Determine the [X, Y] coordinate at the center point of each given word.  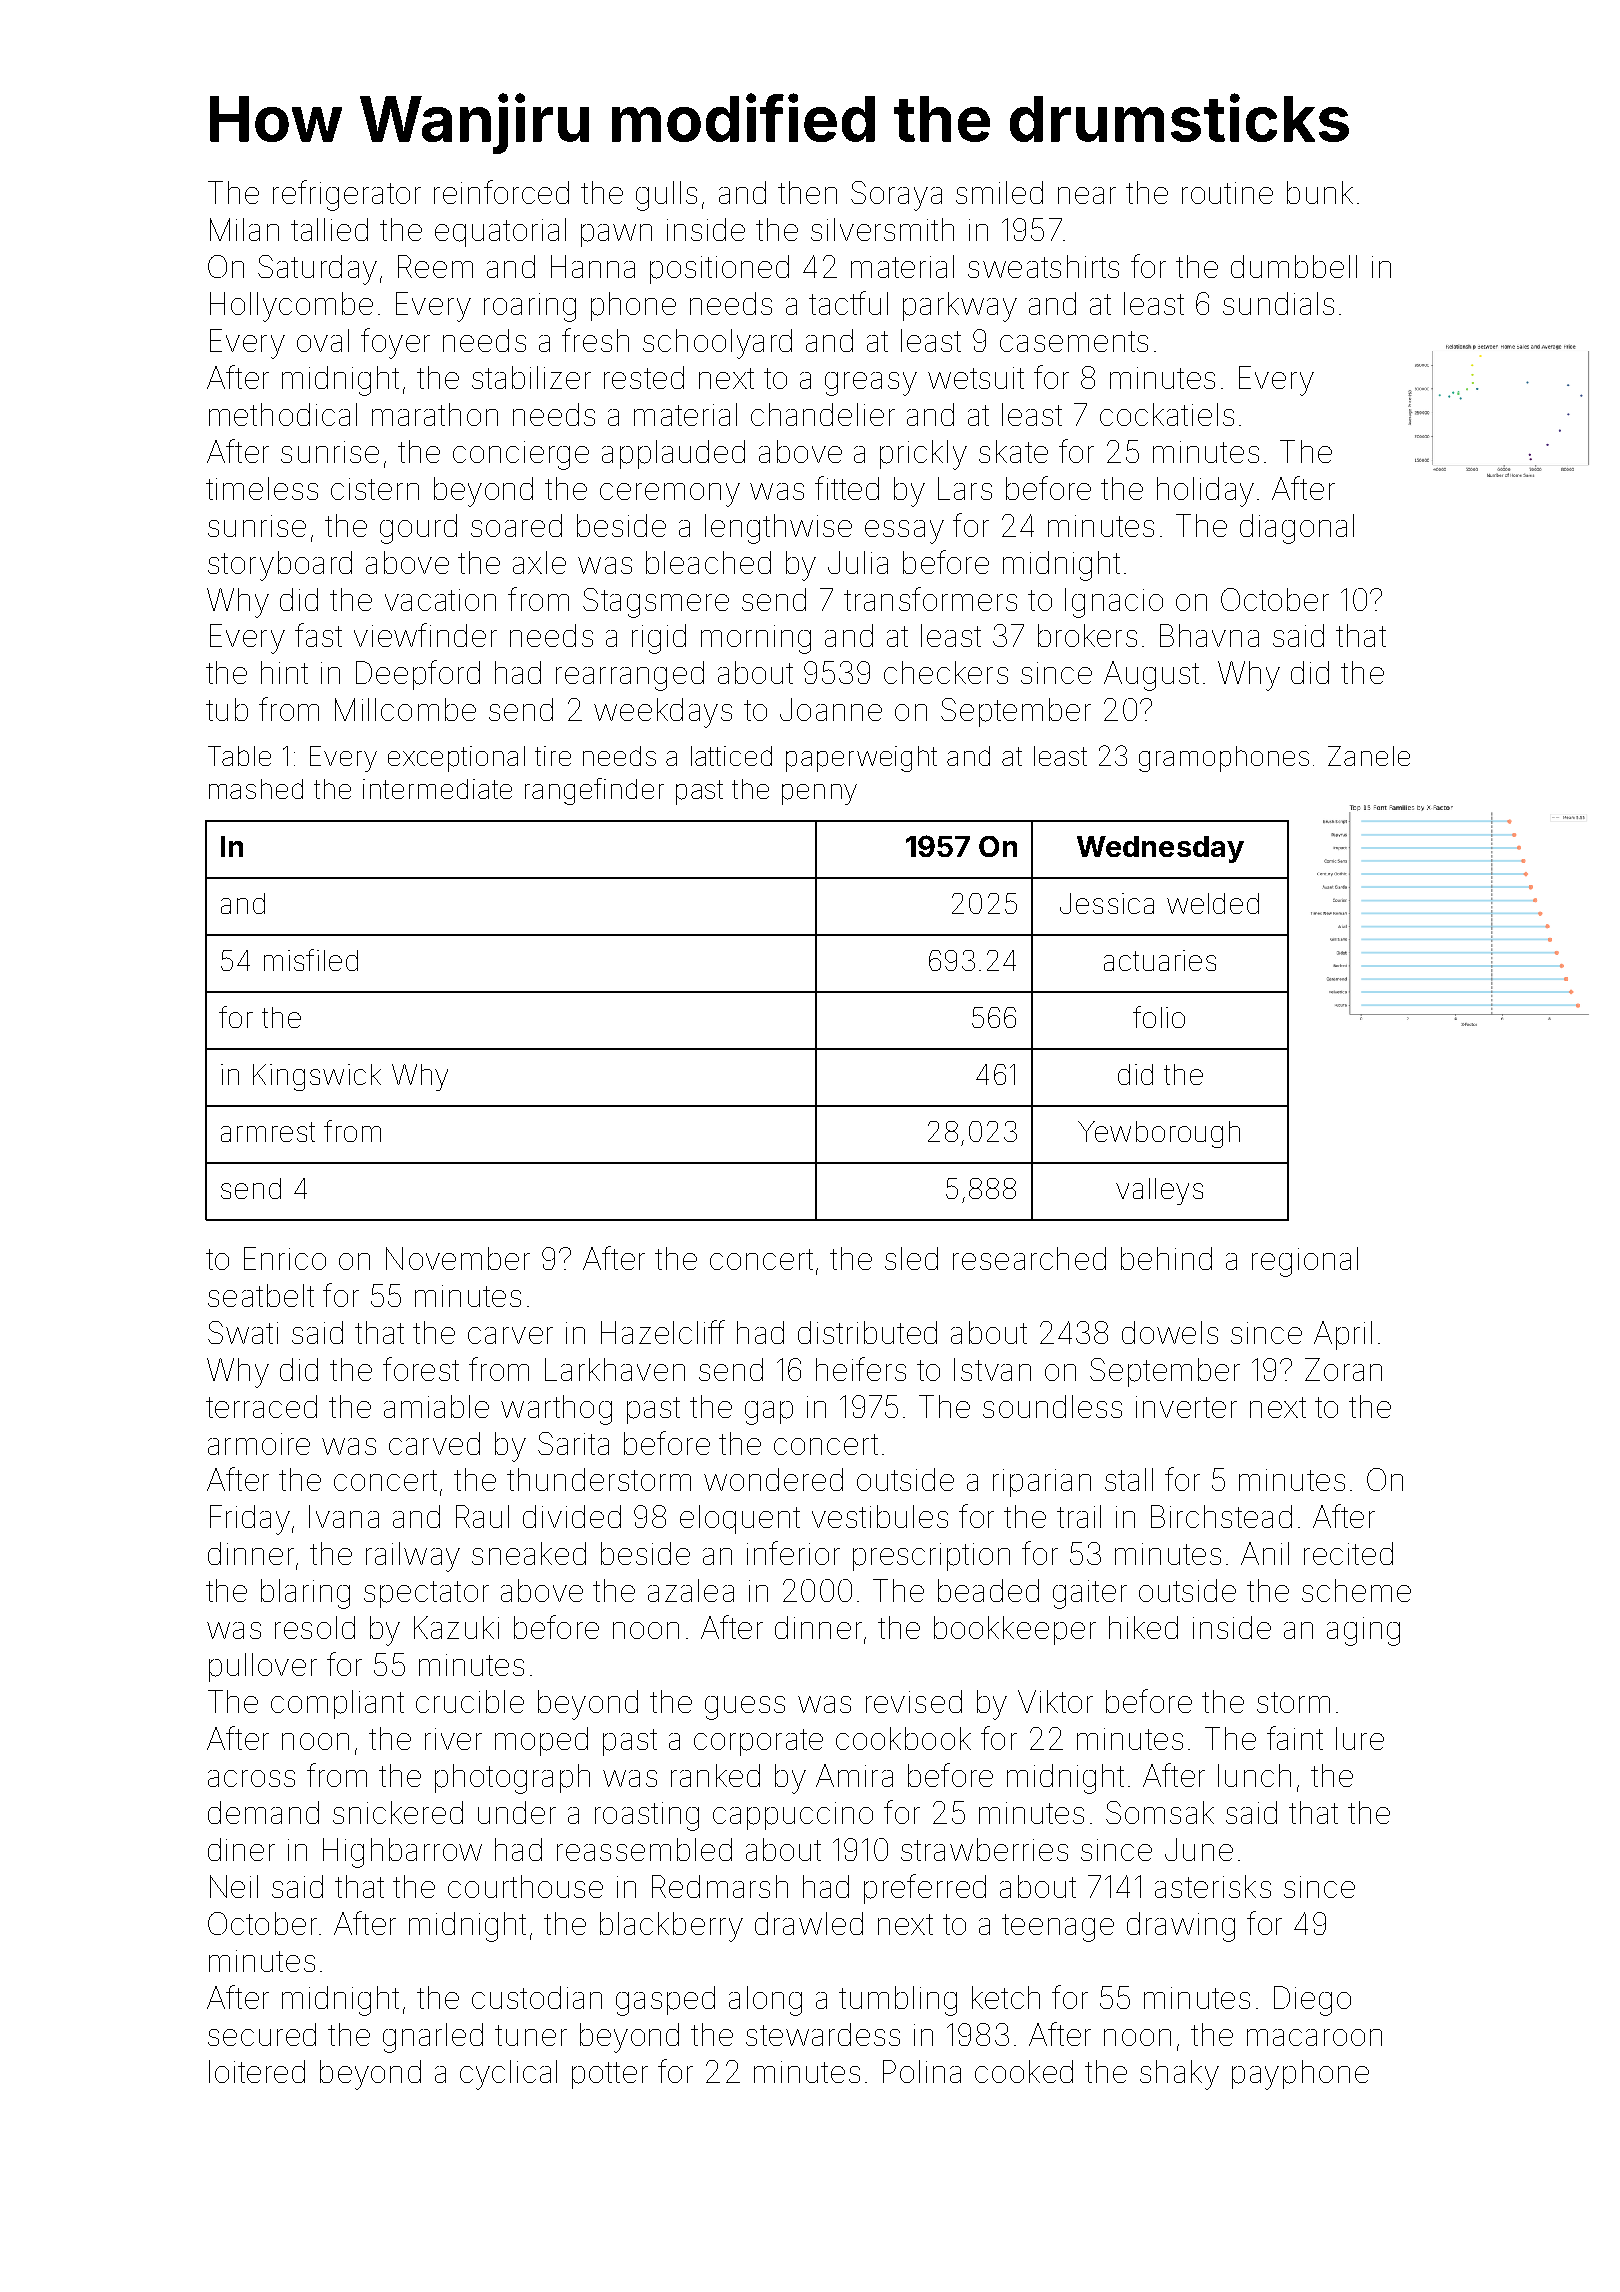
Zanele [1369, 756]
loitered [257, 2071]
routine [1227, 193]
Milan [244, 229]
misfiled [311, 960]
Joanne [831, 709]
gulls [666, 196]
